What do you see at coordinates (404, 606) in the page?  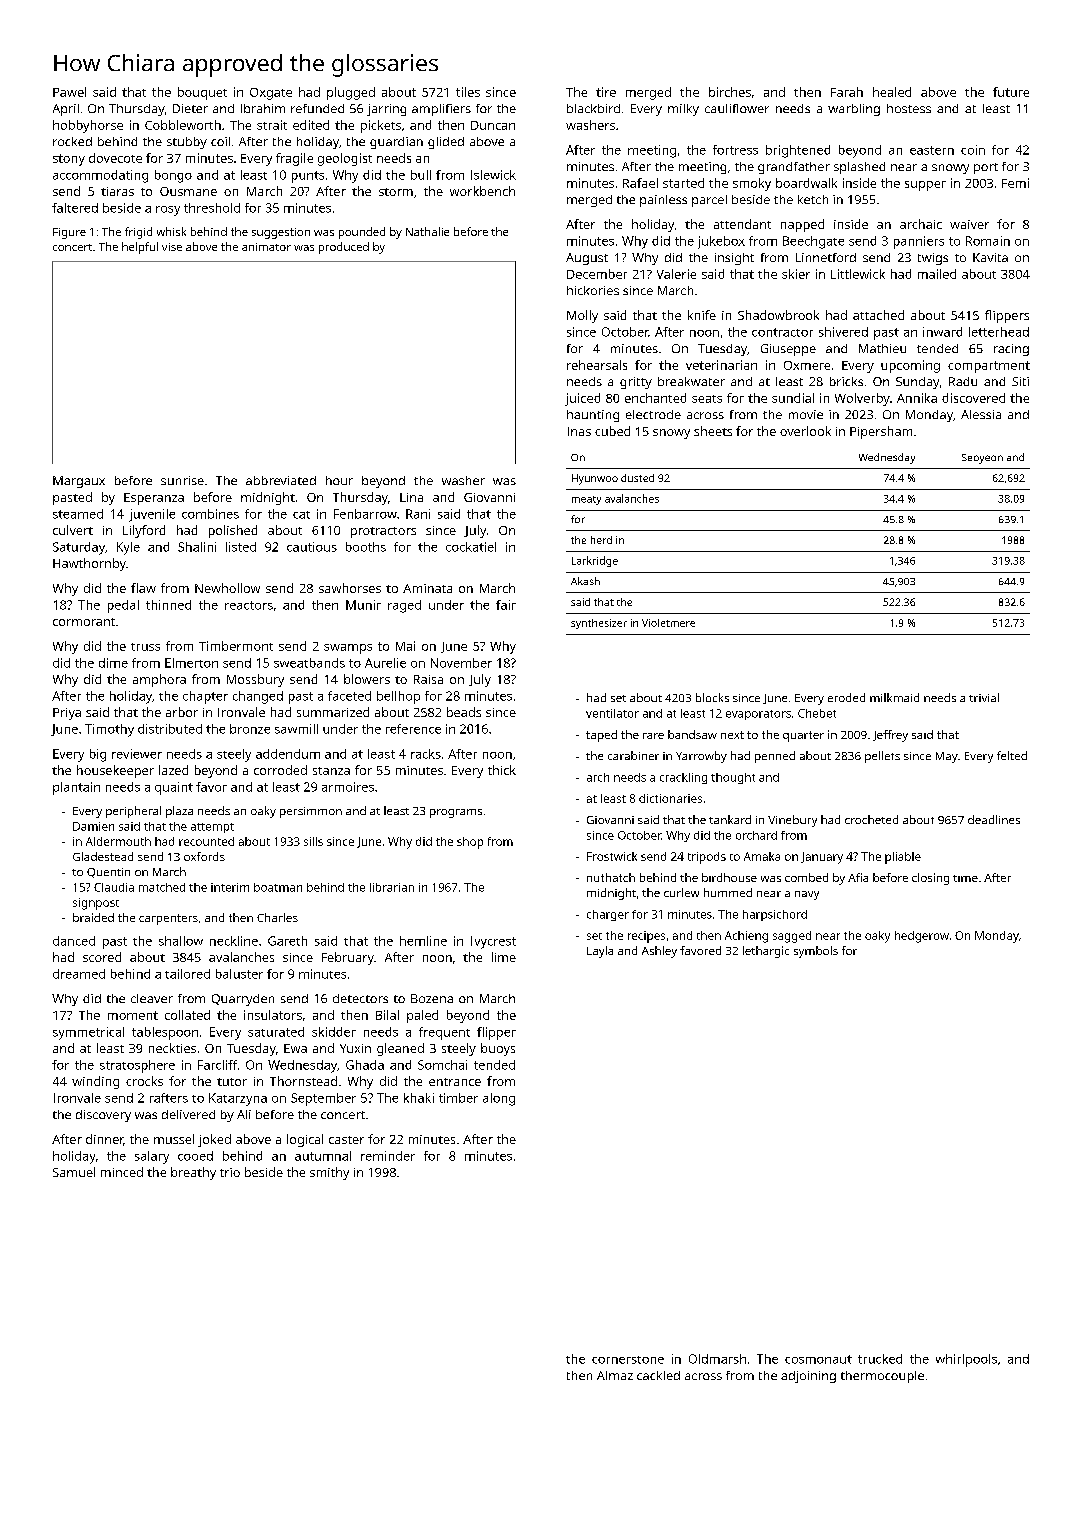 I see `raged` at bounding box center [404, 606].
